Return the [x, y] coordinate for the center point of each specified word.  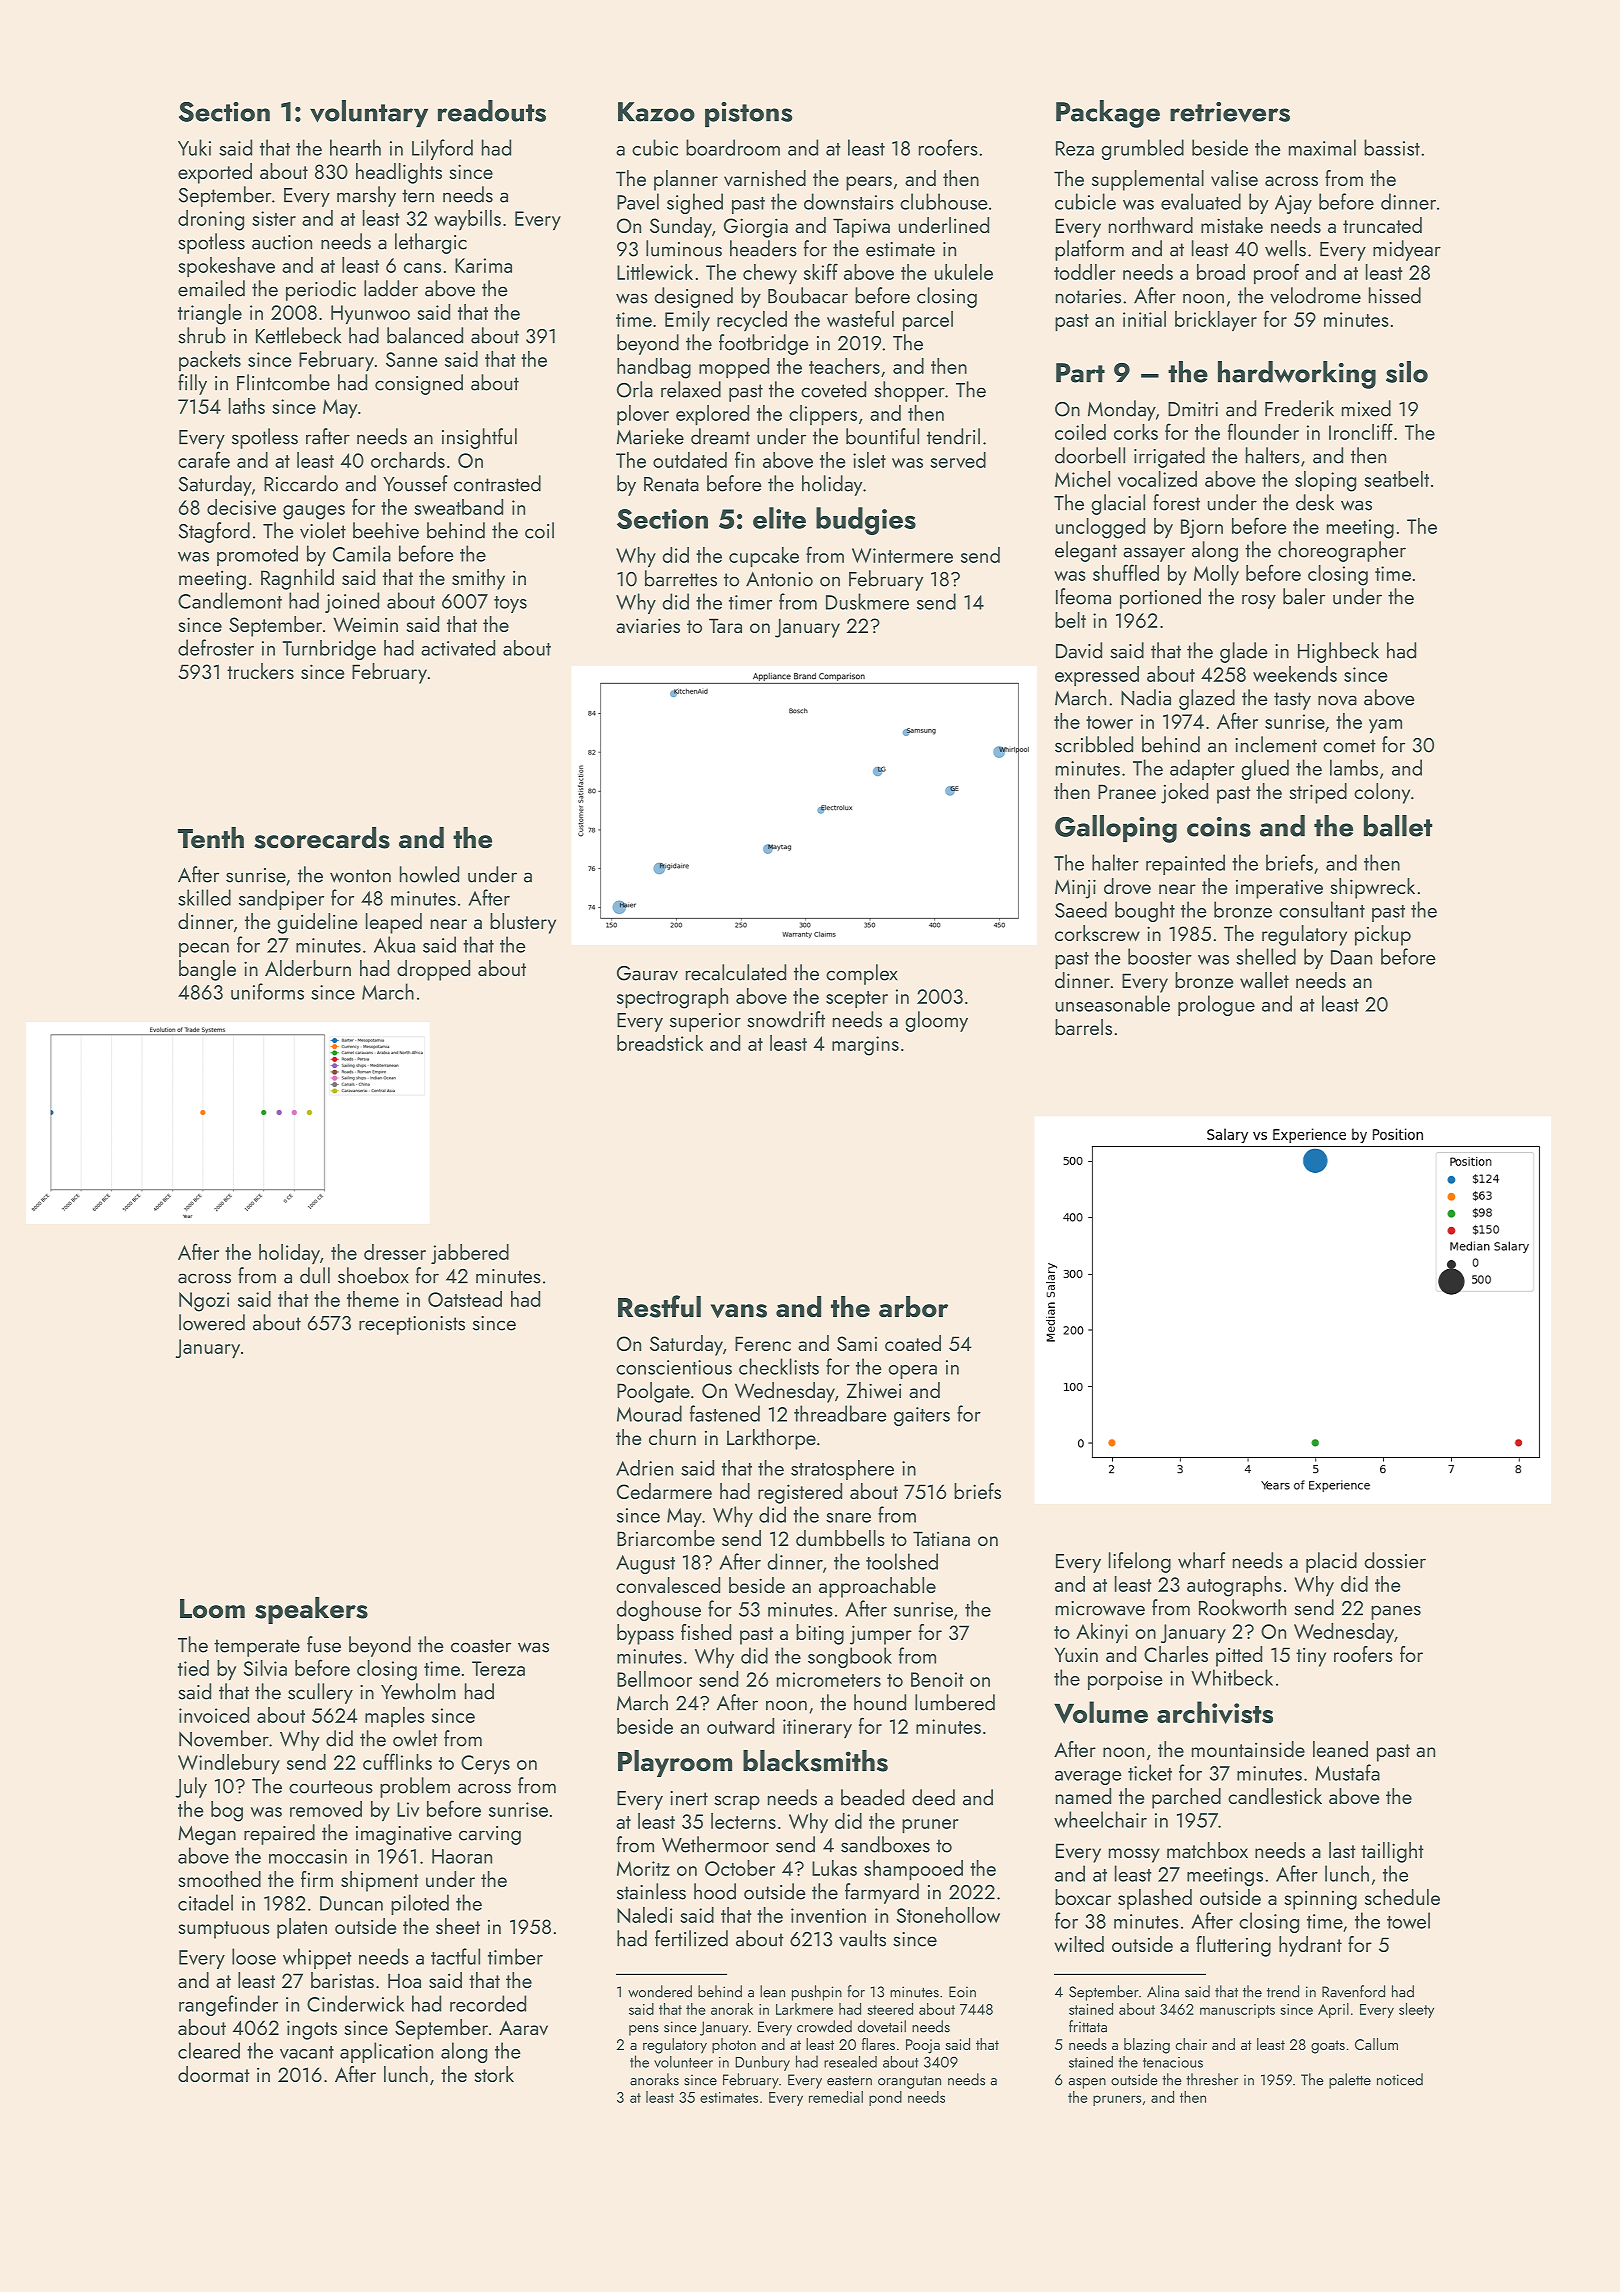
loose [254, 1956]
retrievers [1230, 112]
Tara [725, 625]
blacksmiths [815, 1761]
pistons [748, 114]
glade [1244, 652]
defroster [216, 647]
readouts [492, 111]
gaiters [922, 1416]
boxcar [1083, 1897]
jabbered [470, 1254]
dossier [1395, 1560]
